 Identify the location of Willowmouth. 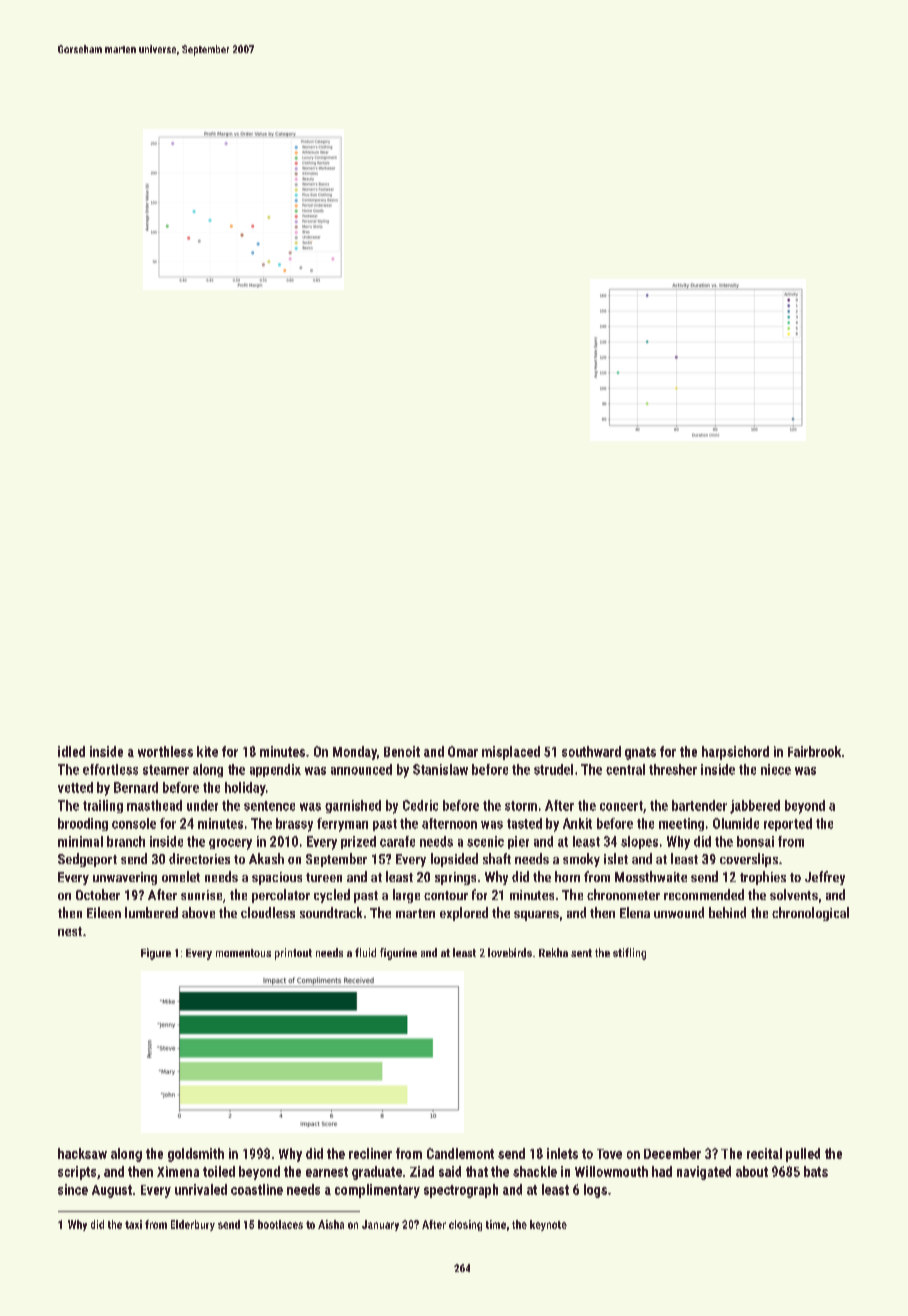
(611, 1171).
